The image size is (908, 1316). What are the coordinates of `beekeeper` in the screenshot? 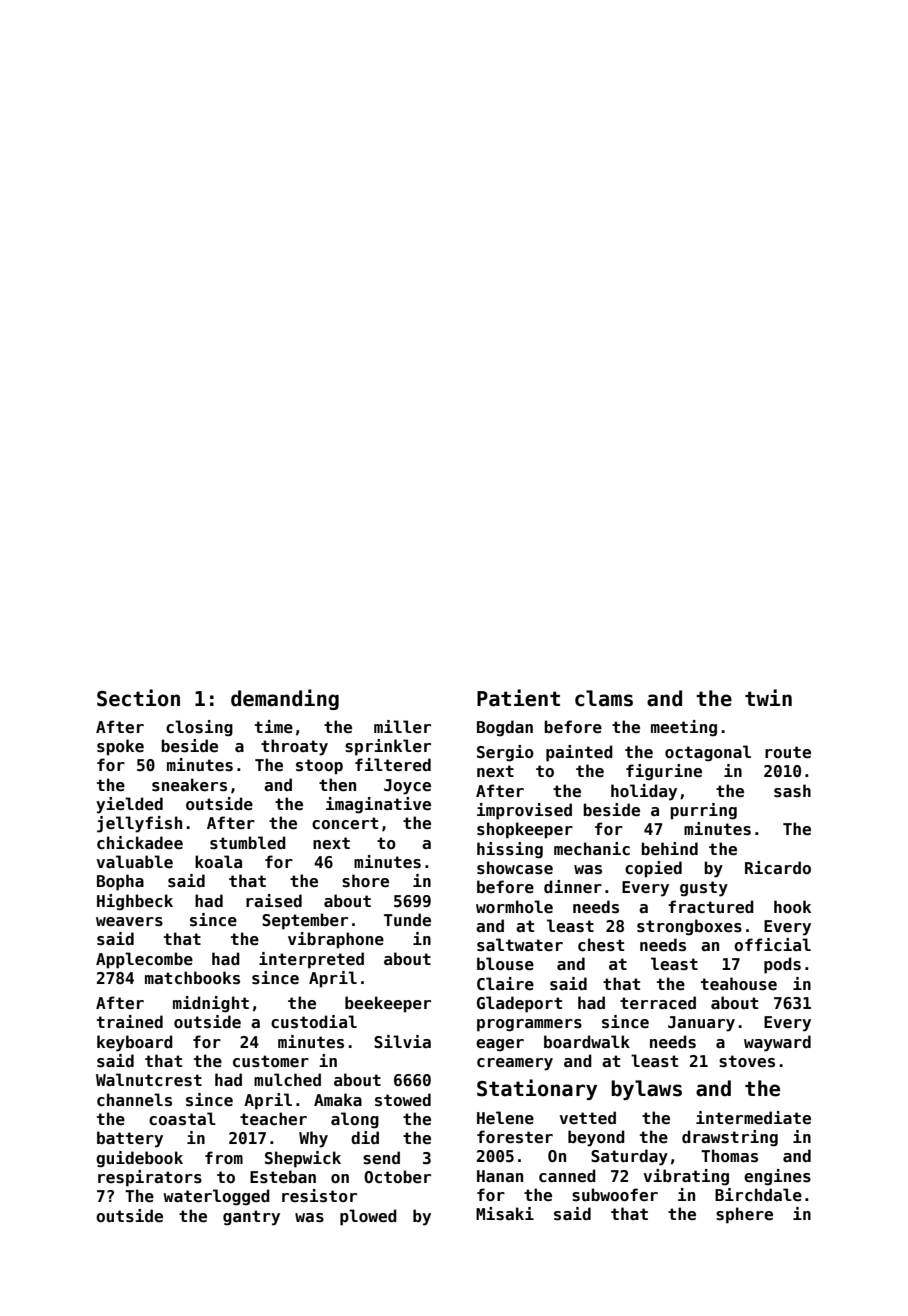 It's located at (388, 1004).
